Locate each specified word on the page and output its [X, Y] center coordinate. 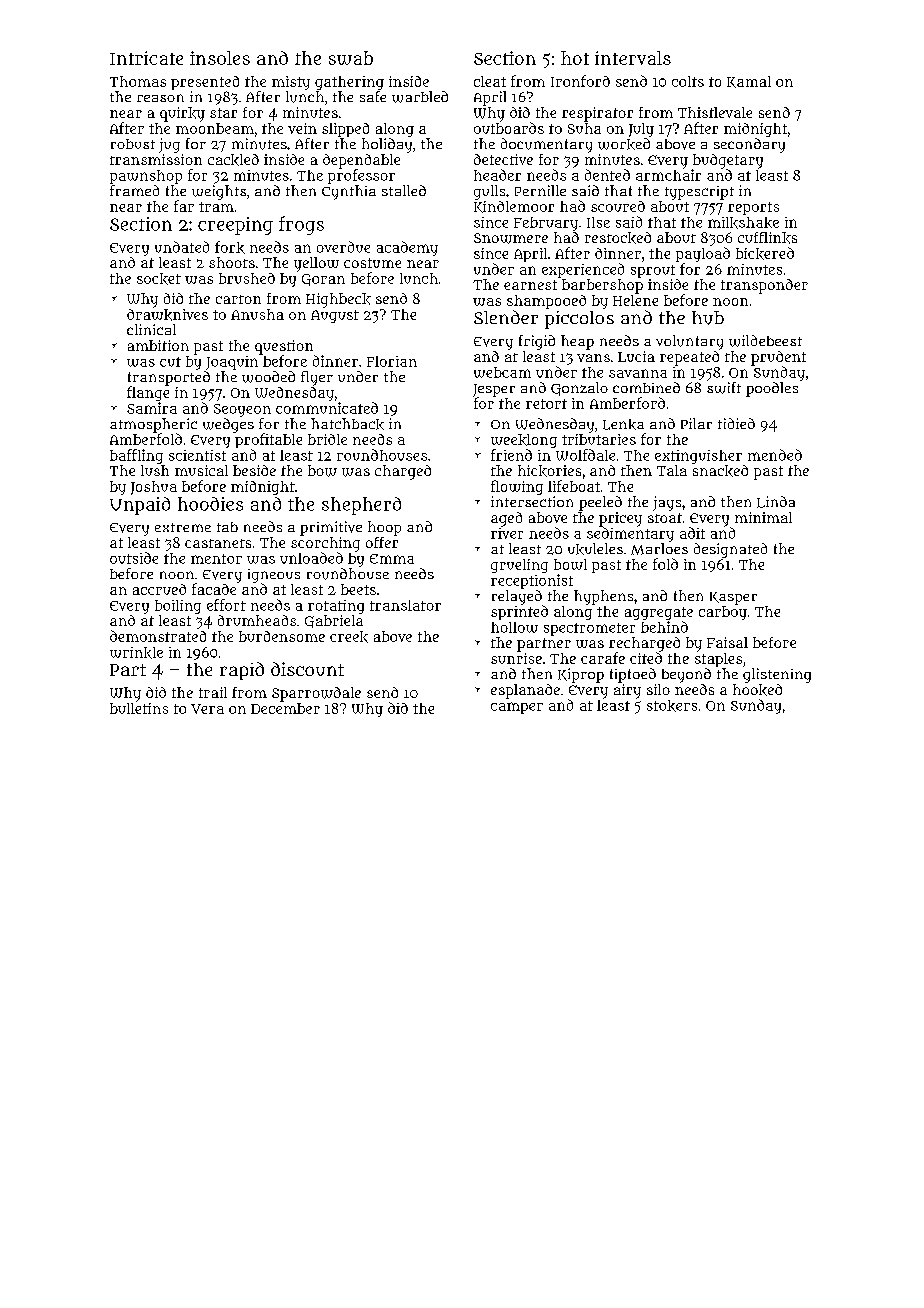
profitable [268, 440]
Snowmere [511, 238]
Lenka [623, 424]
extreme [183, 527]
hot [575, 58]
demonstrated [158, 636]
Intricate [146, 58]
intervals [633, 58]
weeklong [524, 441]
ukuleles [595, 549]
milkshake [743, 223]
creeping [235, 226]
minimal [763, 517]
